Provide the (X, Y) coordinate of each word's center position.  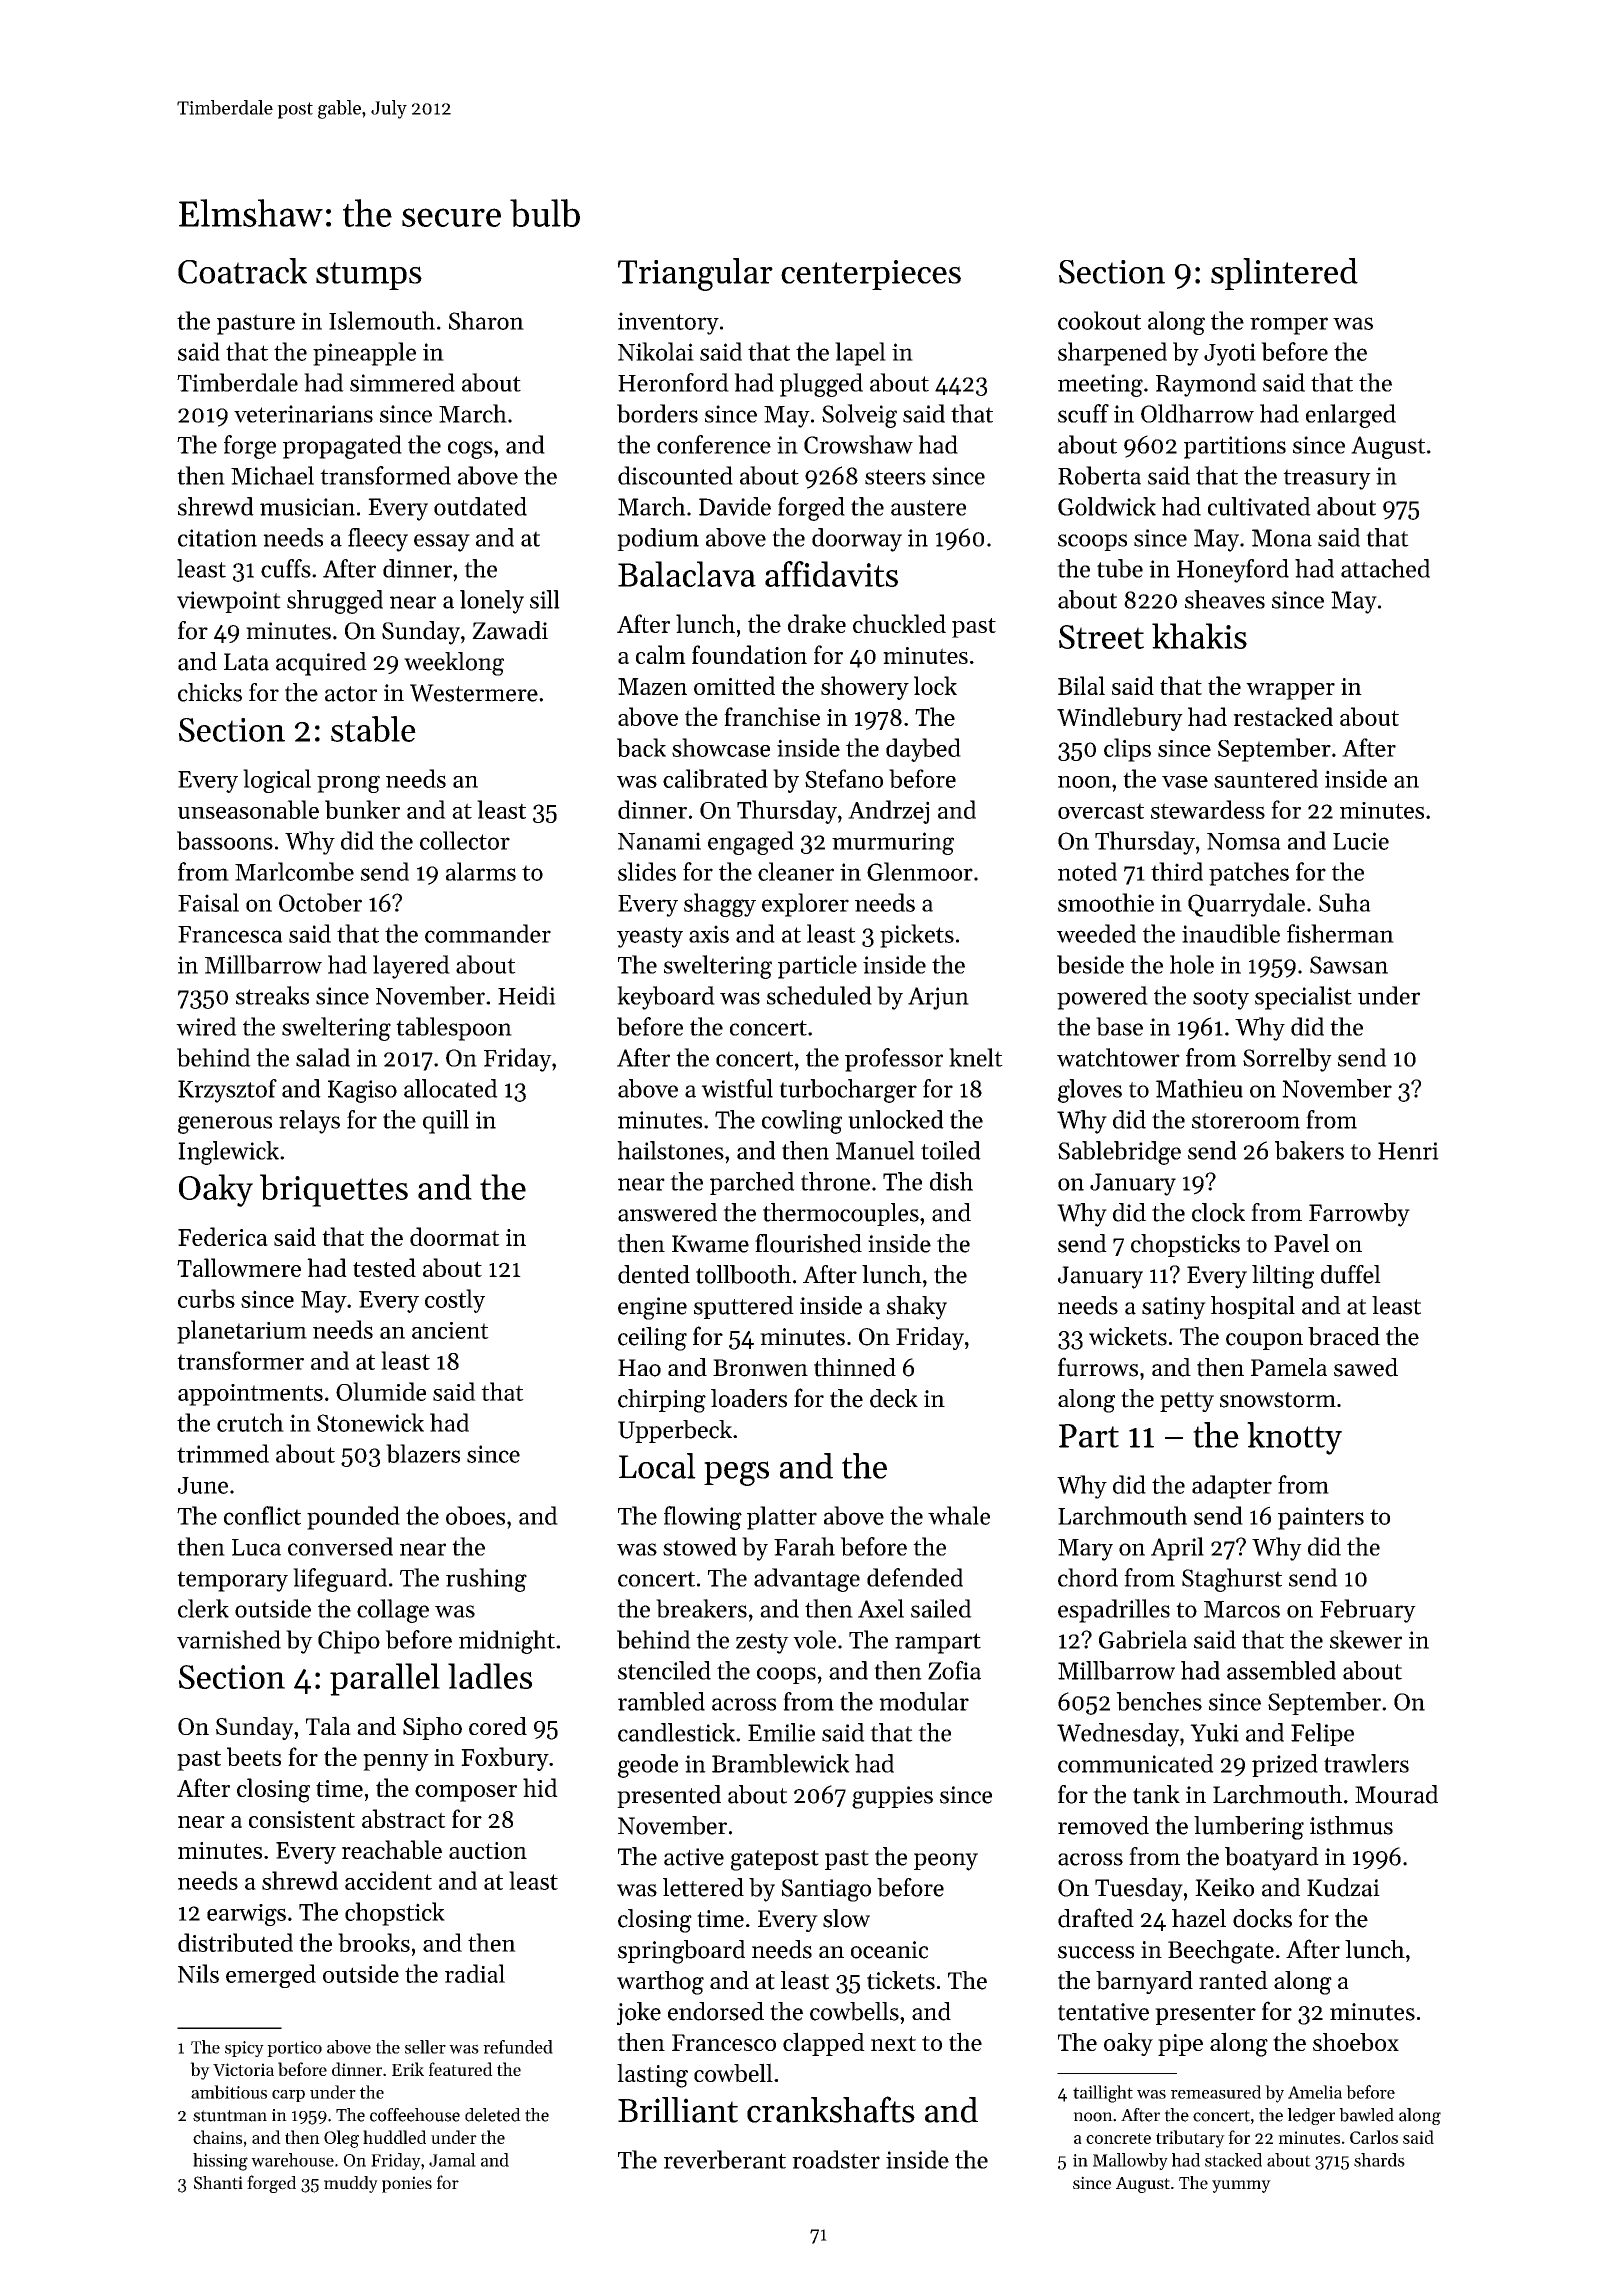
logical (277, 781)
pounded (353, 1518)
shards (1379, 2160)
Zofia (954, 1670)
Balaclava (687, 574)
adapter (1232, 1487)
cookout (1099, 320)
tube (1120, 568)
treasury (1327, 479)
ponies (407, 2184)
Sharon (486, 320)
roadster (836, 2159)
